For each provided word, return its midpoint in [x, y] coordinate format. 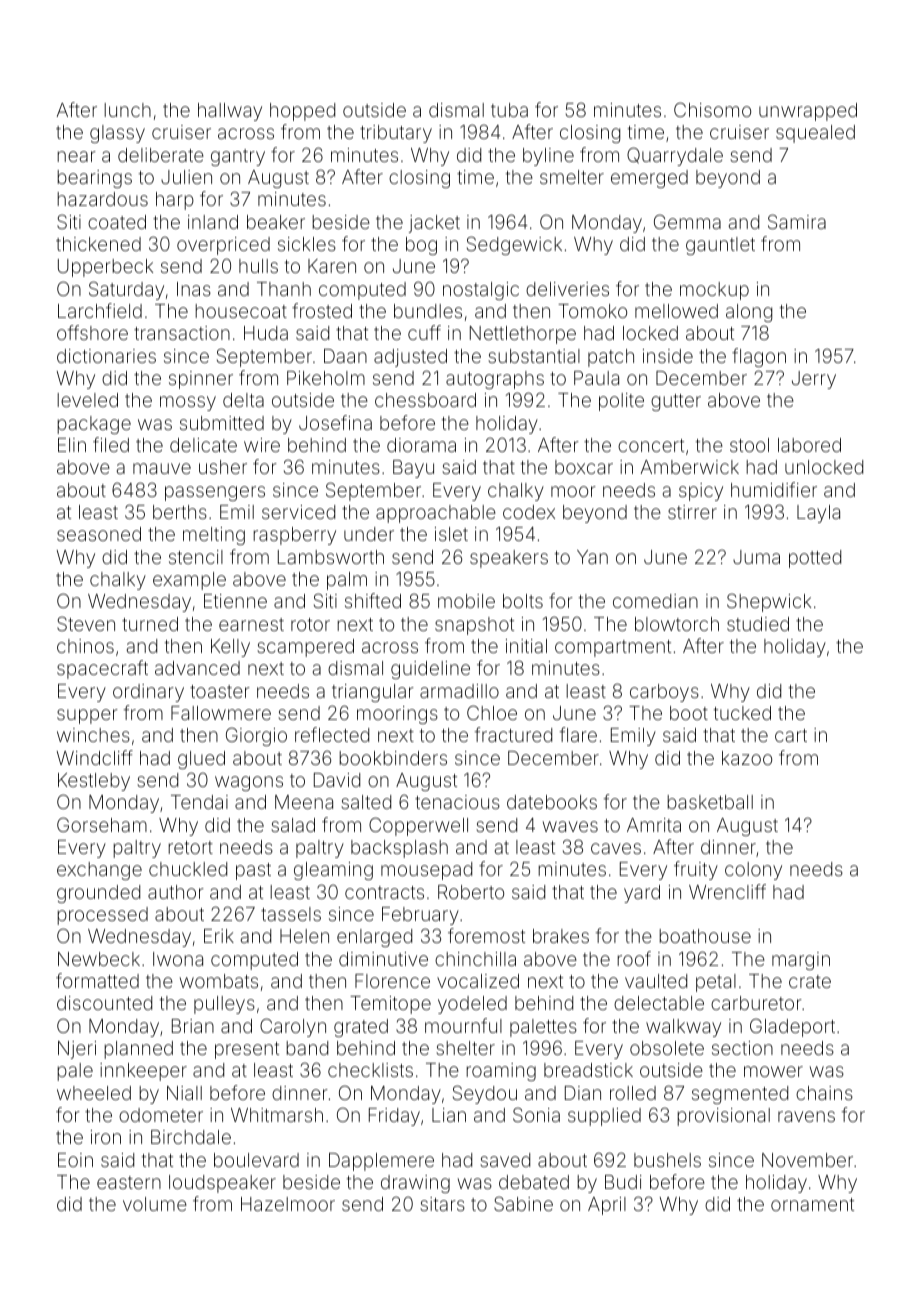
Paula [596, 378]
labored [809, 445]
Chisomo [712, 109]
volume [155, 1204]
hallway [230, 112]
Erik [219, 936]
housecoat [241, 311]
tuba [509, 110]
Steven [86, 623]
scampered [305, 648]
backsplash [399, 849]
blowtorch [677, 624]
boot [689, 713]
